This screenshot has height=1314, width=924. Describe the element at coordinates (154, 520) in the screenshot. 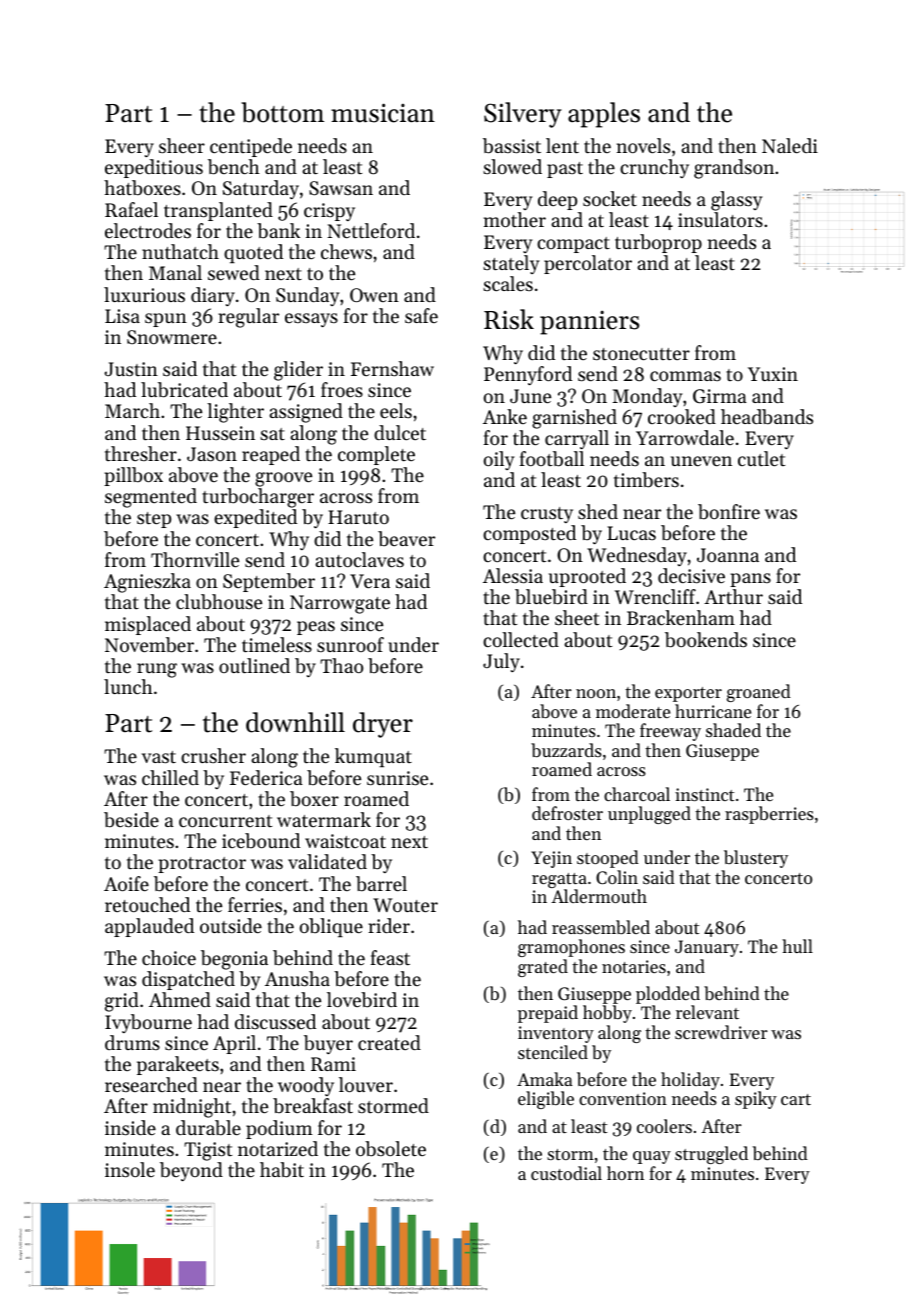

I see `step` at that location.
